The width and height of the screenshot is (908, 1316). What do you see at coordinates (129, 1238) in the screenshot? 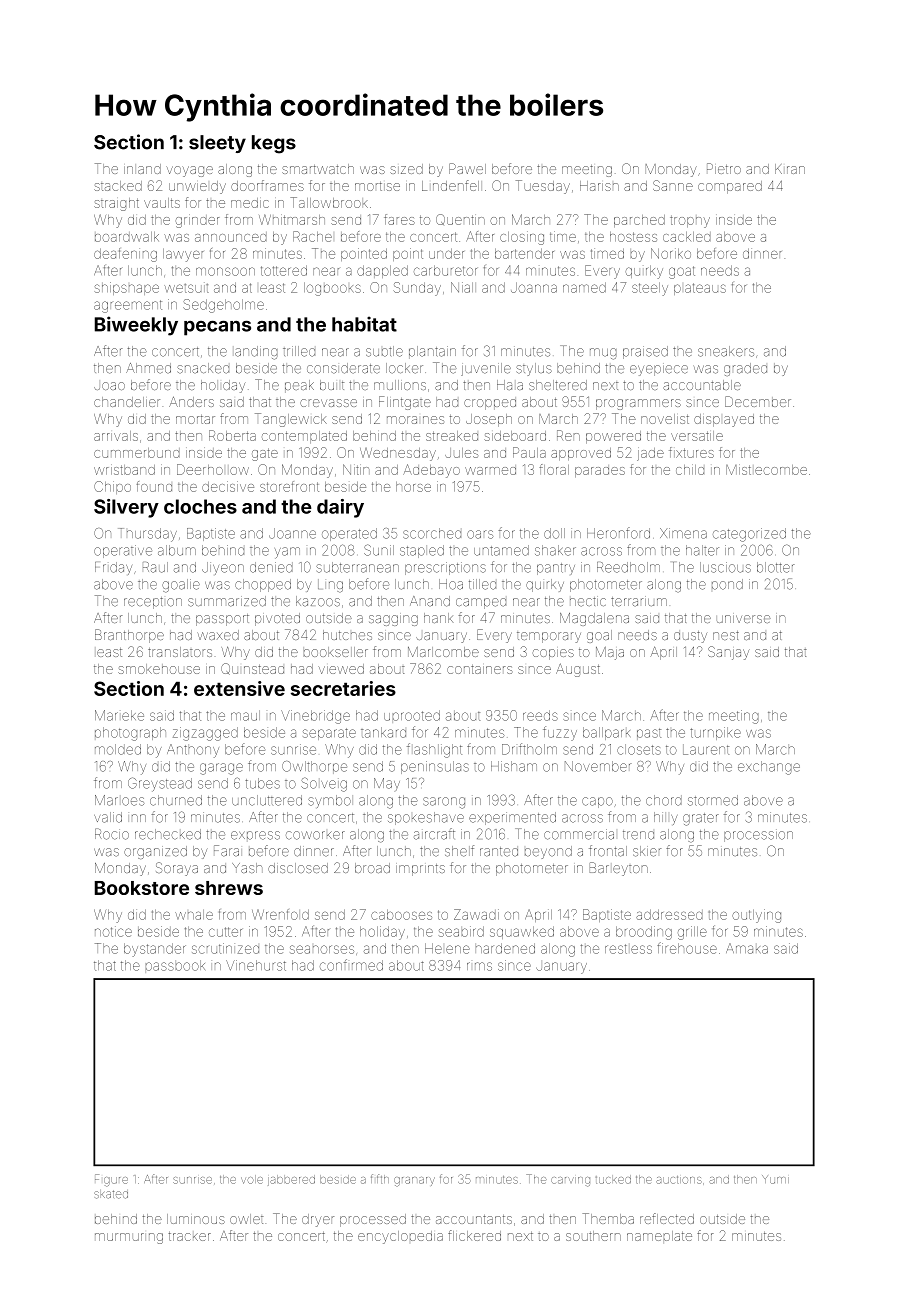
I see `murmuring` at bounding box center [129, 1238].
